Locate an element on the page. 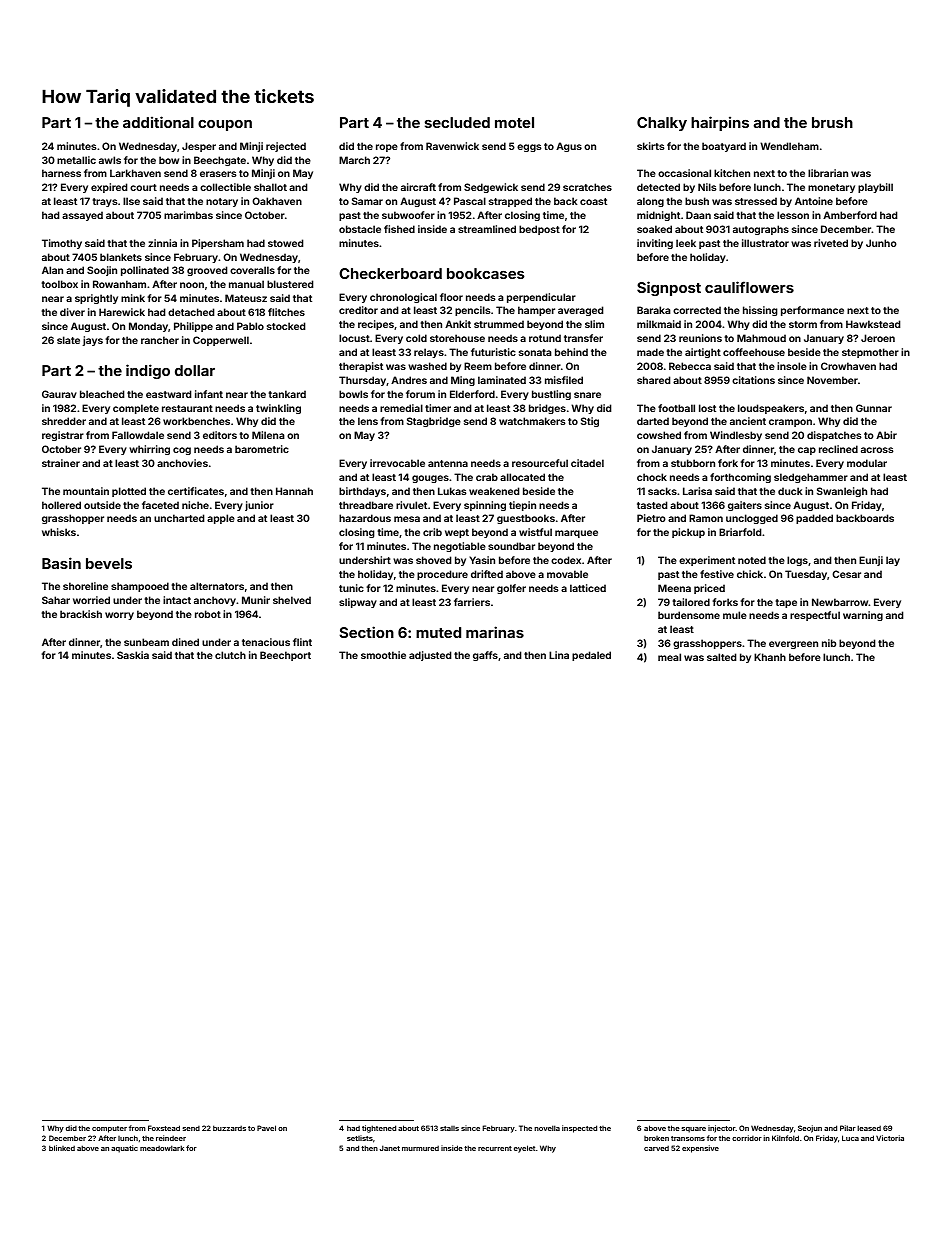 The image size is (952, 1233). blankets is located at coordinates (121, 257).
